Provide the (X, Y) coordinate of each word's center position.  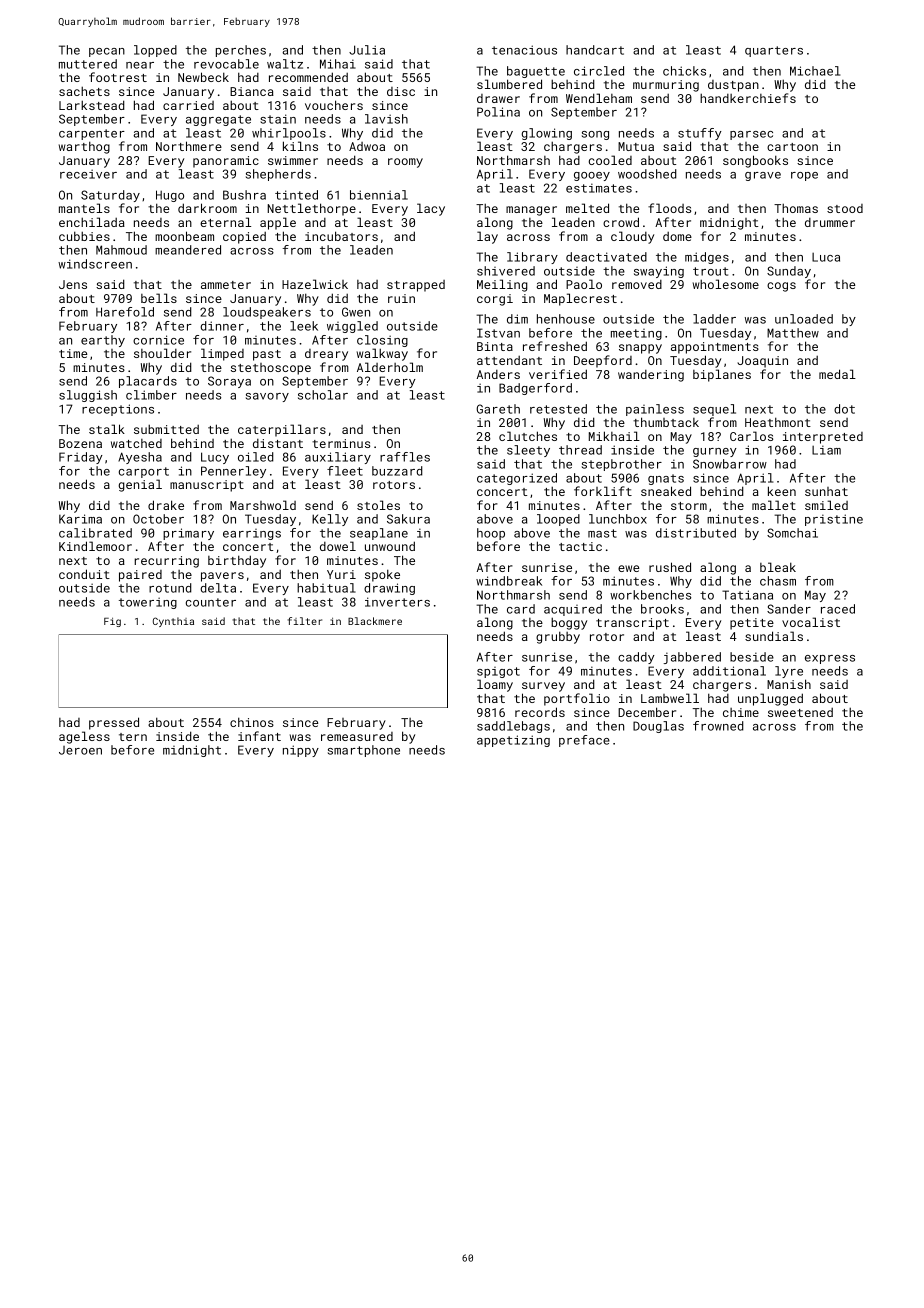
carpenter (92, 134)
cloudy (632, 237)
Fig (112, 622)
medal (837, 374)
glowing (546, 134)
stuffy (700, 134)
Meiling (502, 285)
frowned (718, 726)
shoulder (162, 353)
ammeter (226, 285)
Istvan (498, 333)
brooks (662, 609)
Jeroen (80, 750)
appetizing (513, 741)
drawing (389, 589)
